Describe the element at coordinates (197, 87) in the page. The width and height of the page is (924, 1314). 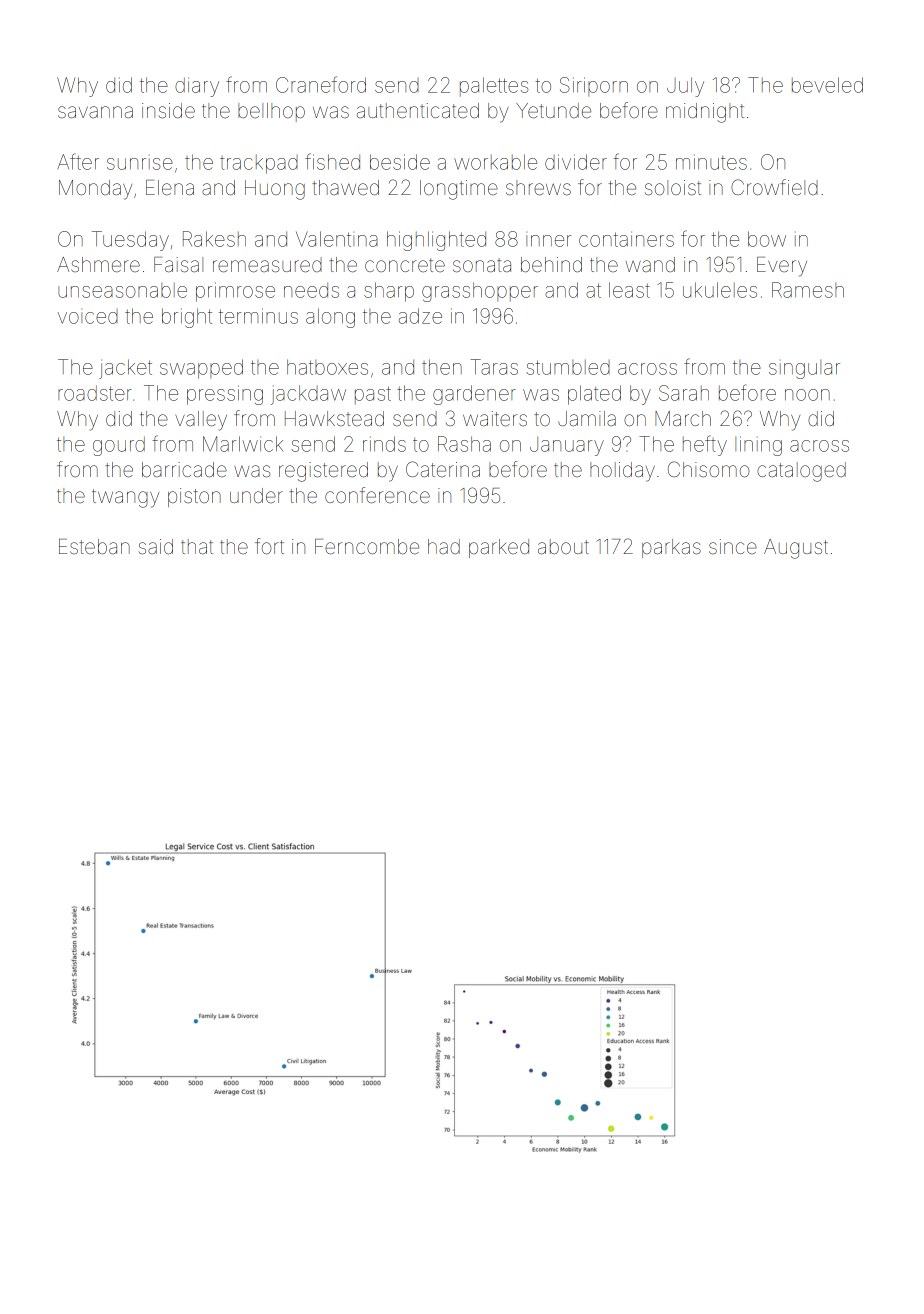
I see `diary` at that location.
